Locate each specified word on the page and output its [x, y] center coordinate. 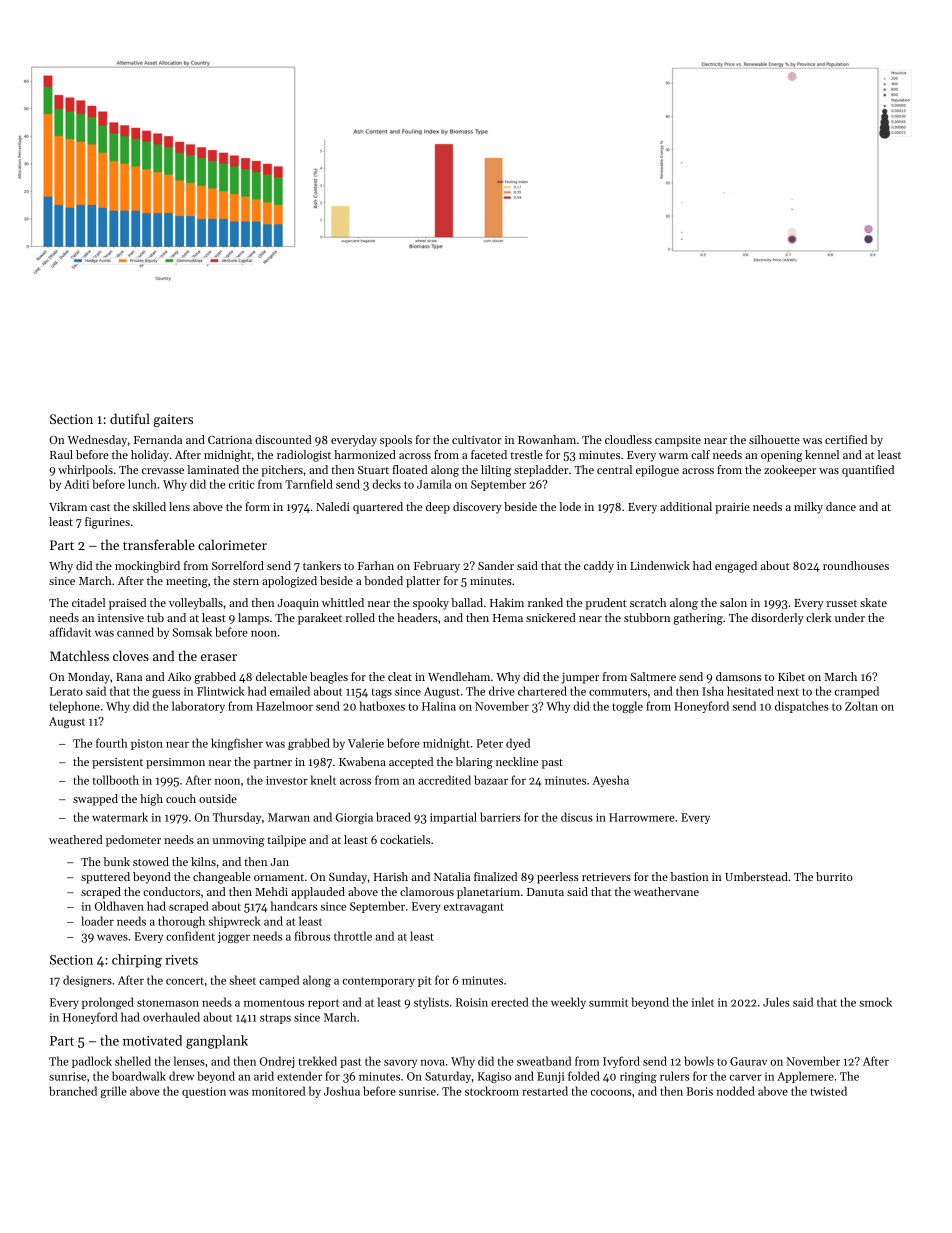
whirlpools [85, 471]
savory [400, 1063]
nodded [736, 1091]
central [614, 469]
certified [846, 439]
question [204, 1092]
